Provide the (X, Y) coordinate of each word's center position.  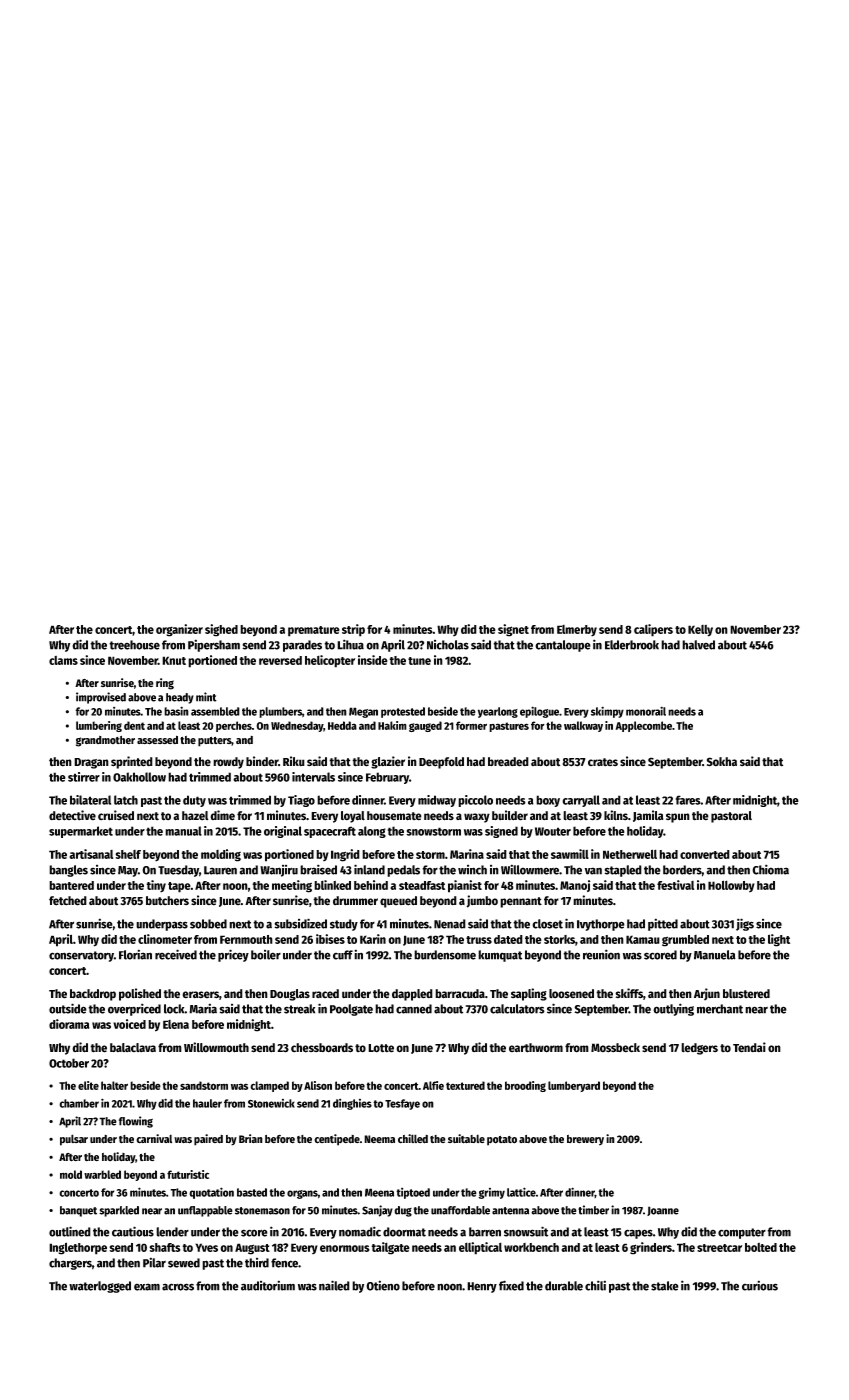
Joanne (663, 1211)
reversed (280, 660)
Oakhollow (139, 777)
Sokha (722, 762)
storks (559, 939)
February (387, 778)
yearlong (498, 712)
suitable (466, 1139)
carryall (581, 801)
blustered (746, 994)
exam (147, 1287)
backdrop (93, 995)
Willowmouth (216, 1047)
